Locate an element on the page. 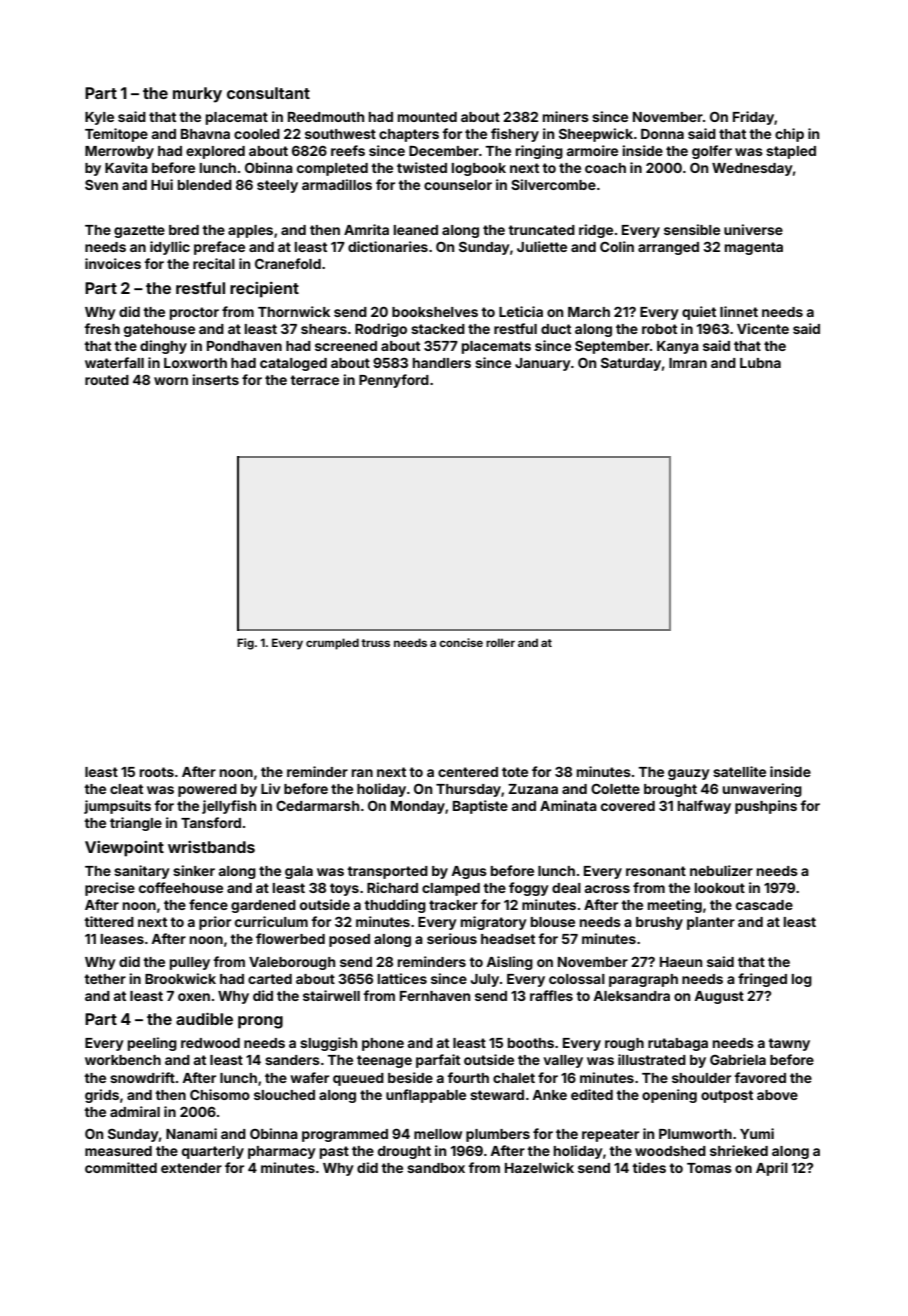  satellite is located at coordinates (739, 771).
